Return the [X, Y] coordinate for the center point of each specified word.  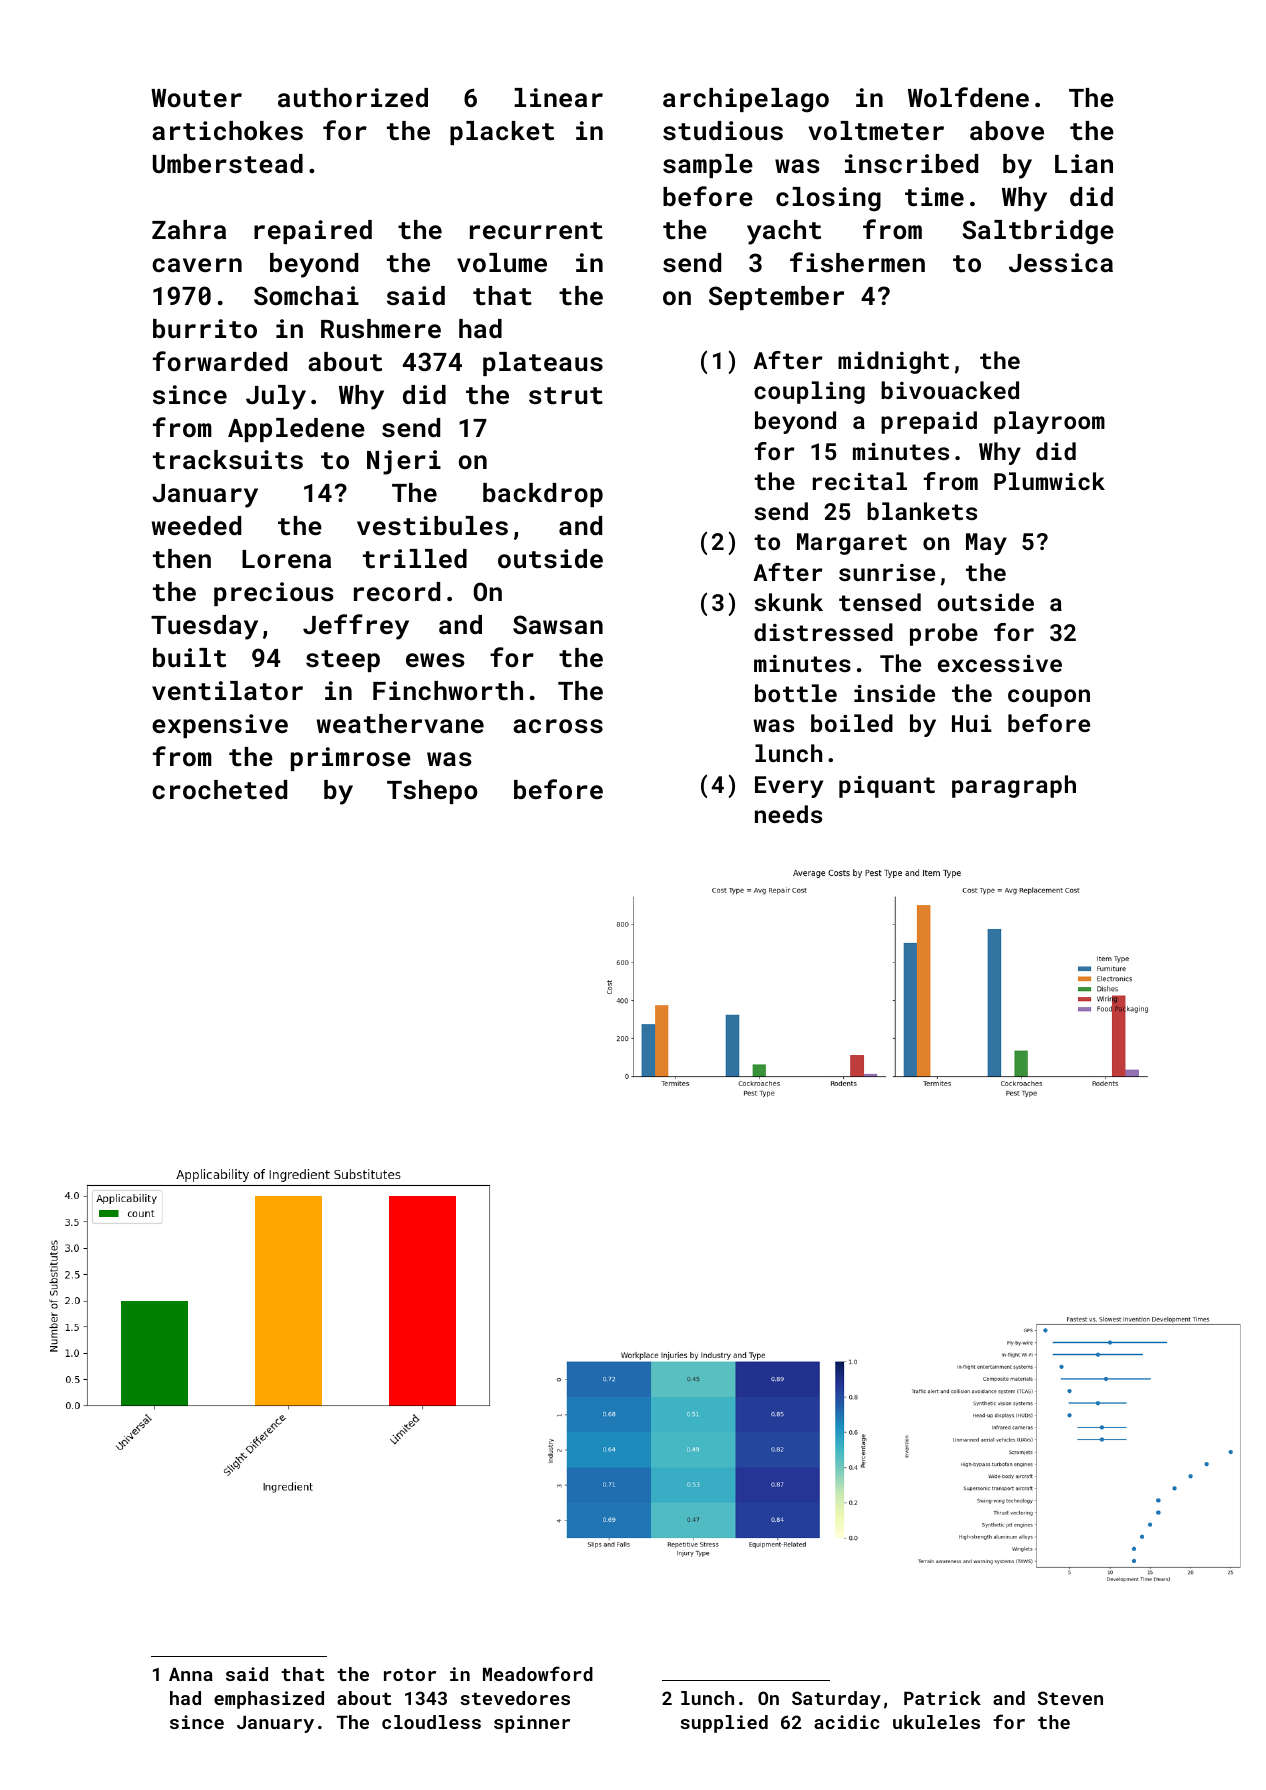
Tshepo [432, 792]
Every [789, 787]
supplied [724, 1724]
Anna [191, 1674]
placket [502, 133]
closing [828, 199]
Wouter [196, 98]
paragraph [1014, 786]
